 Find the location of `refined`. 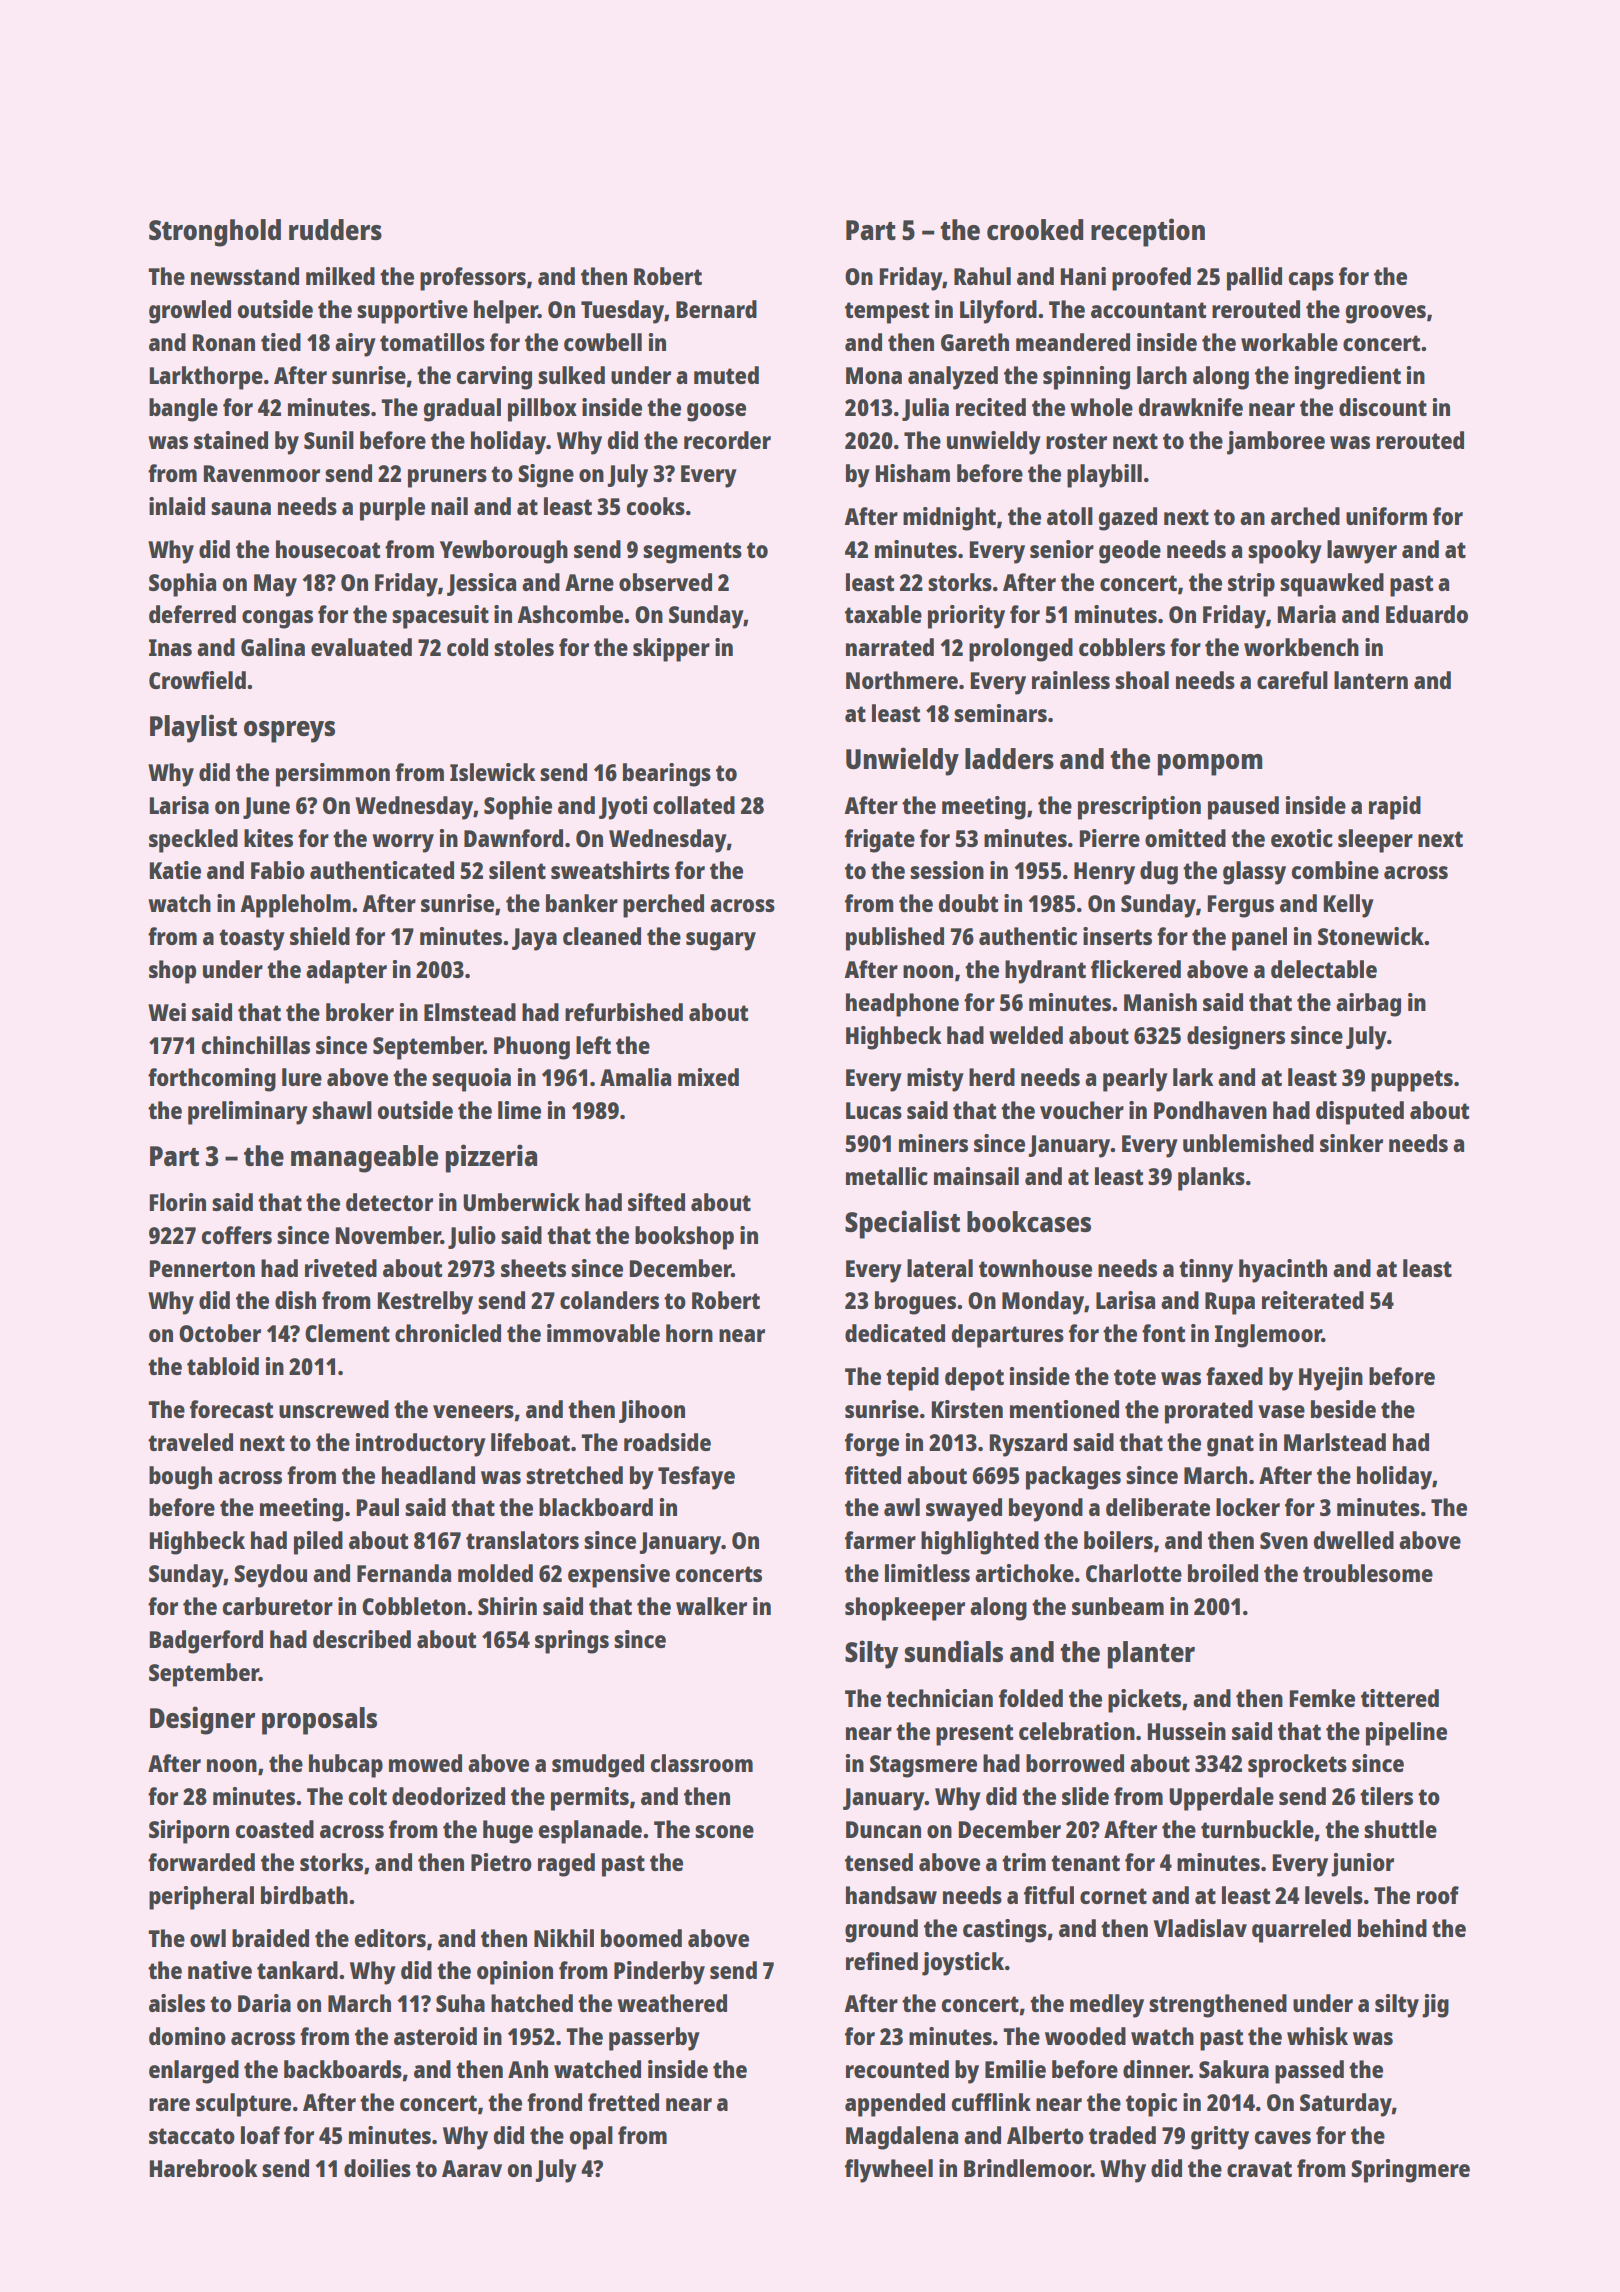

refined is located at coordinates (882, 1961).
